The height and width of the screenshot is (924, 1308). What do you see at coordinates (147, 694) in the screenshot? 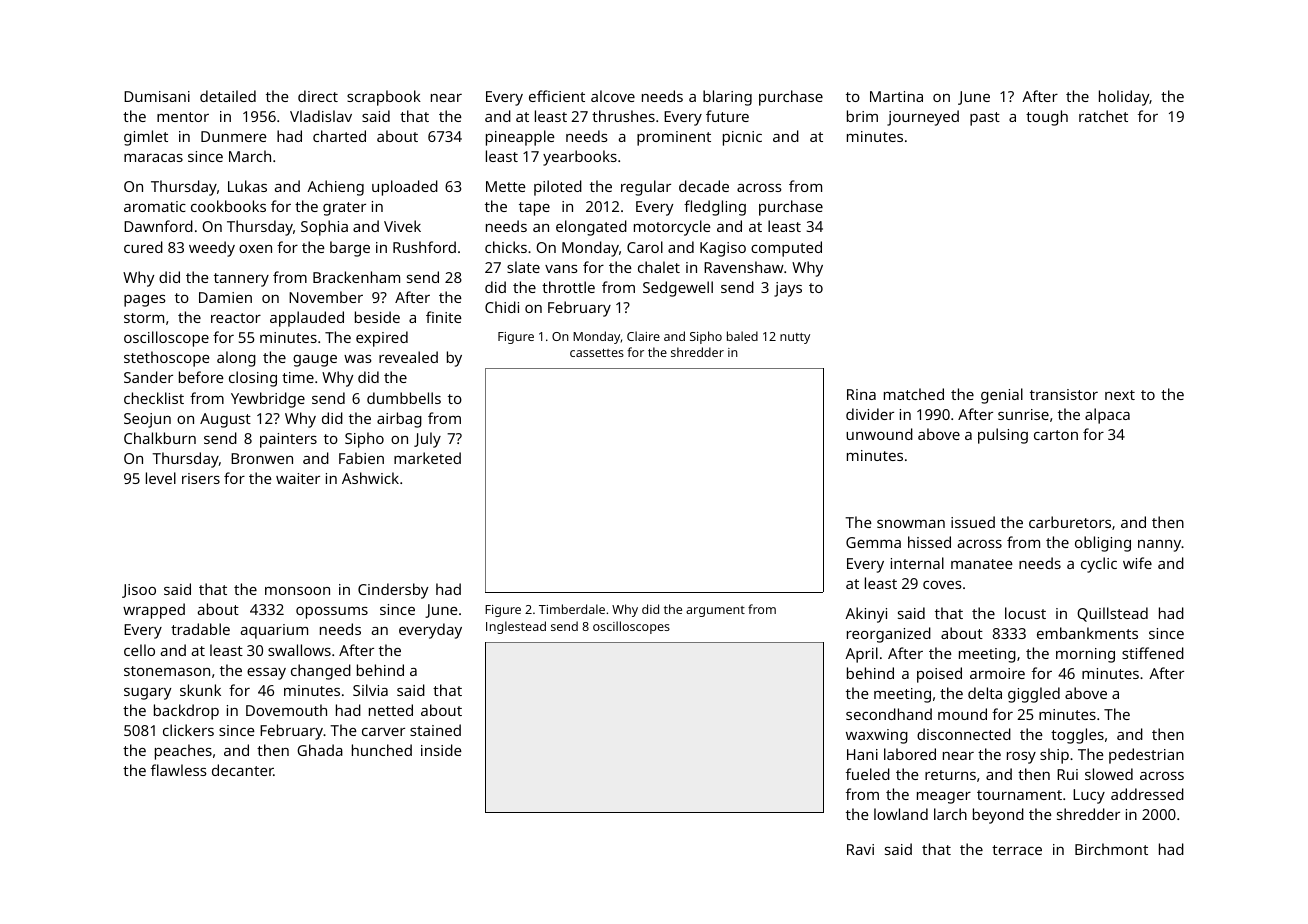
I see `sugary` at bounding box center [147, 694].
